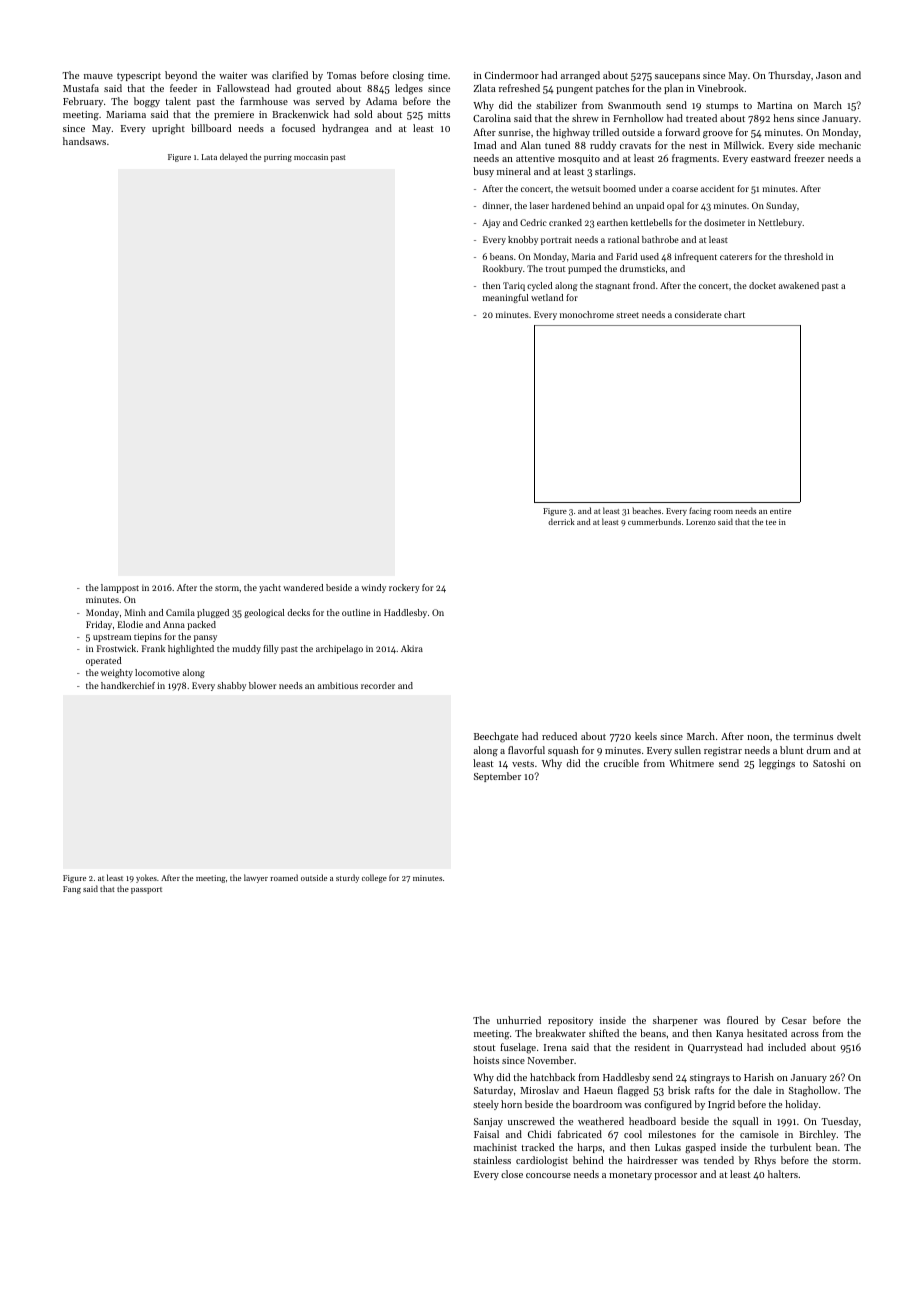  Describe the element at coordinates (723, 752) in the image. I see `registrar` at that location.
